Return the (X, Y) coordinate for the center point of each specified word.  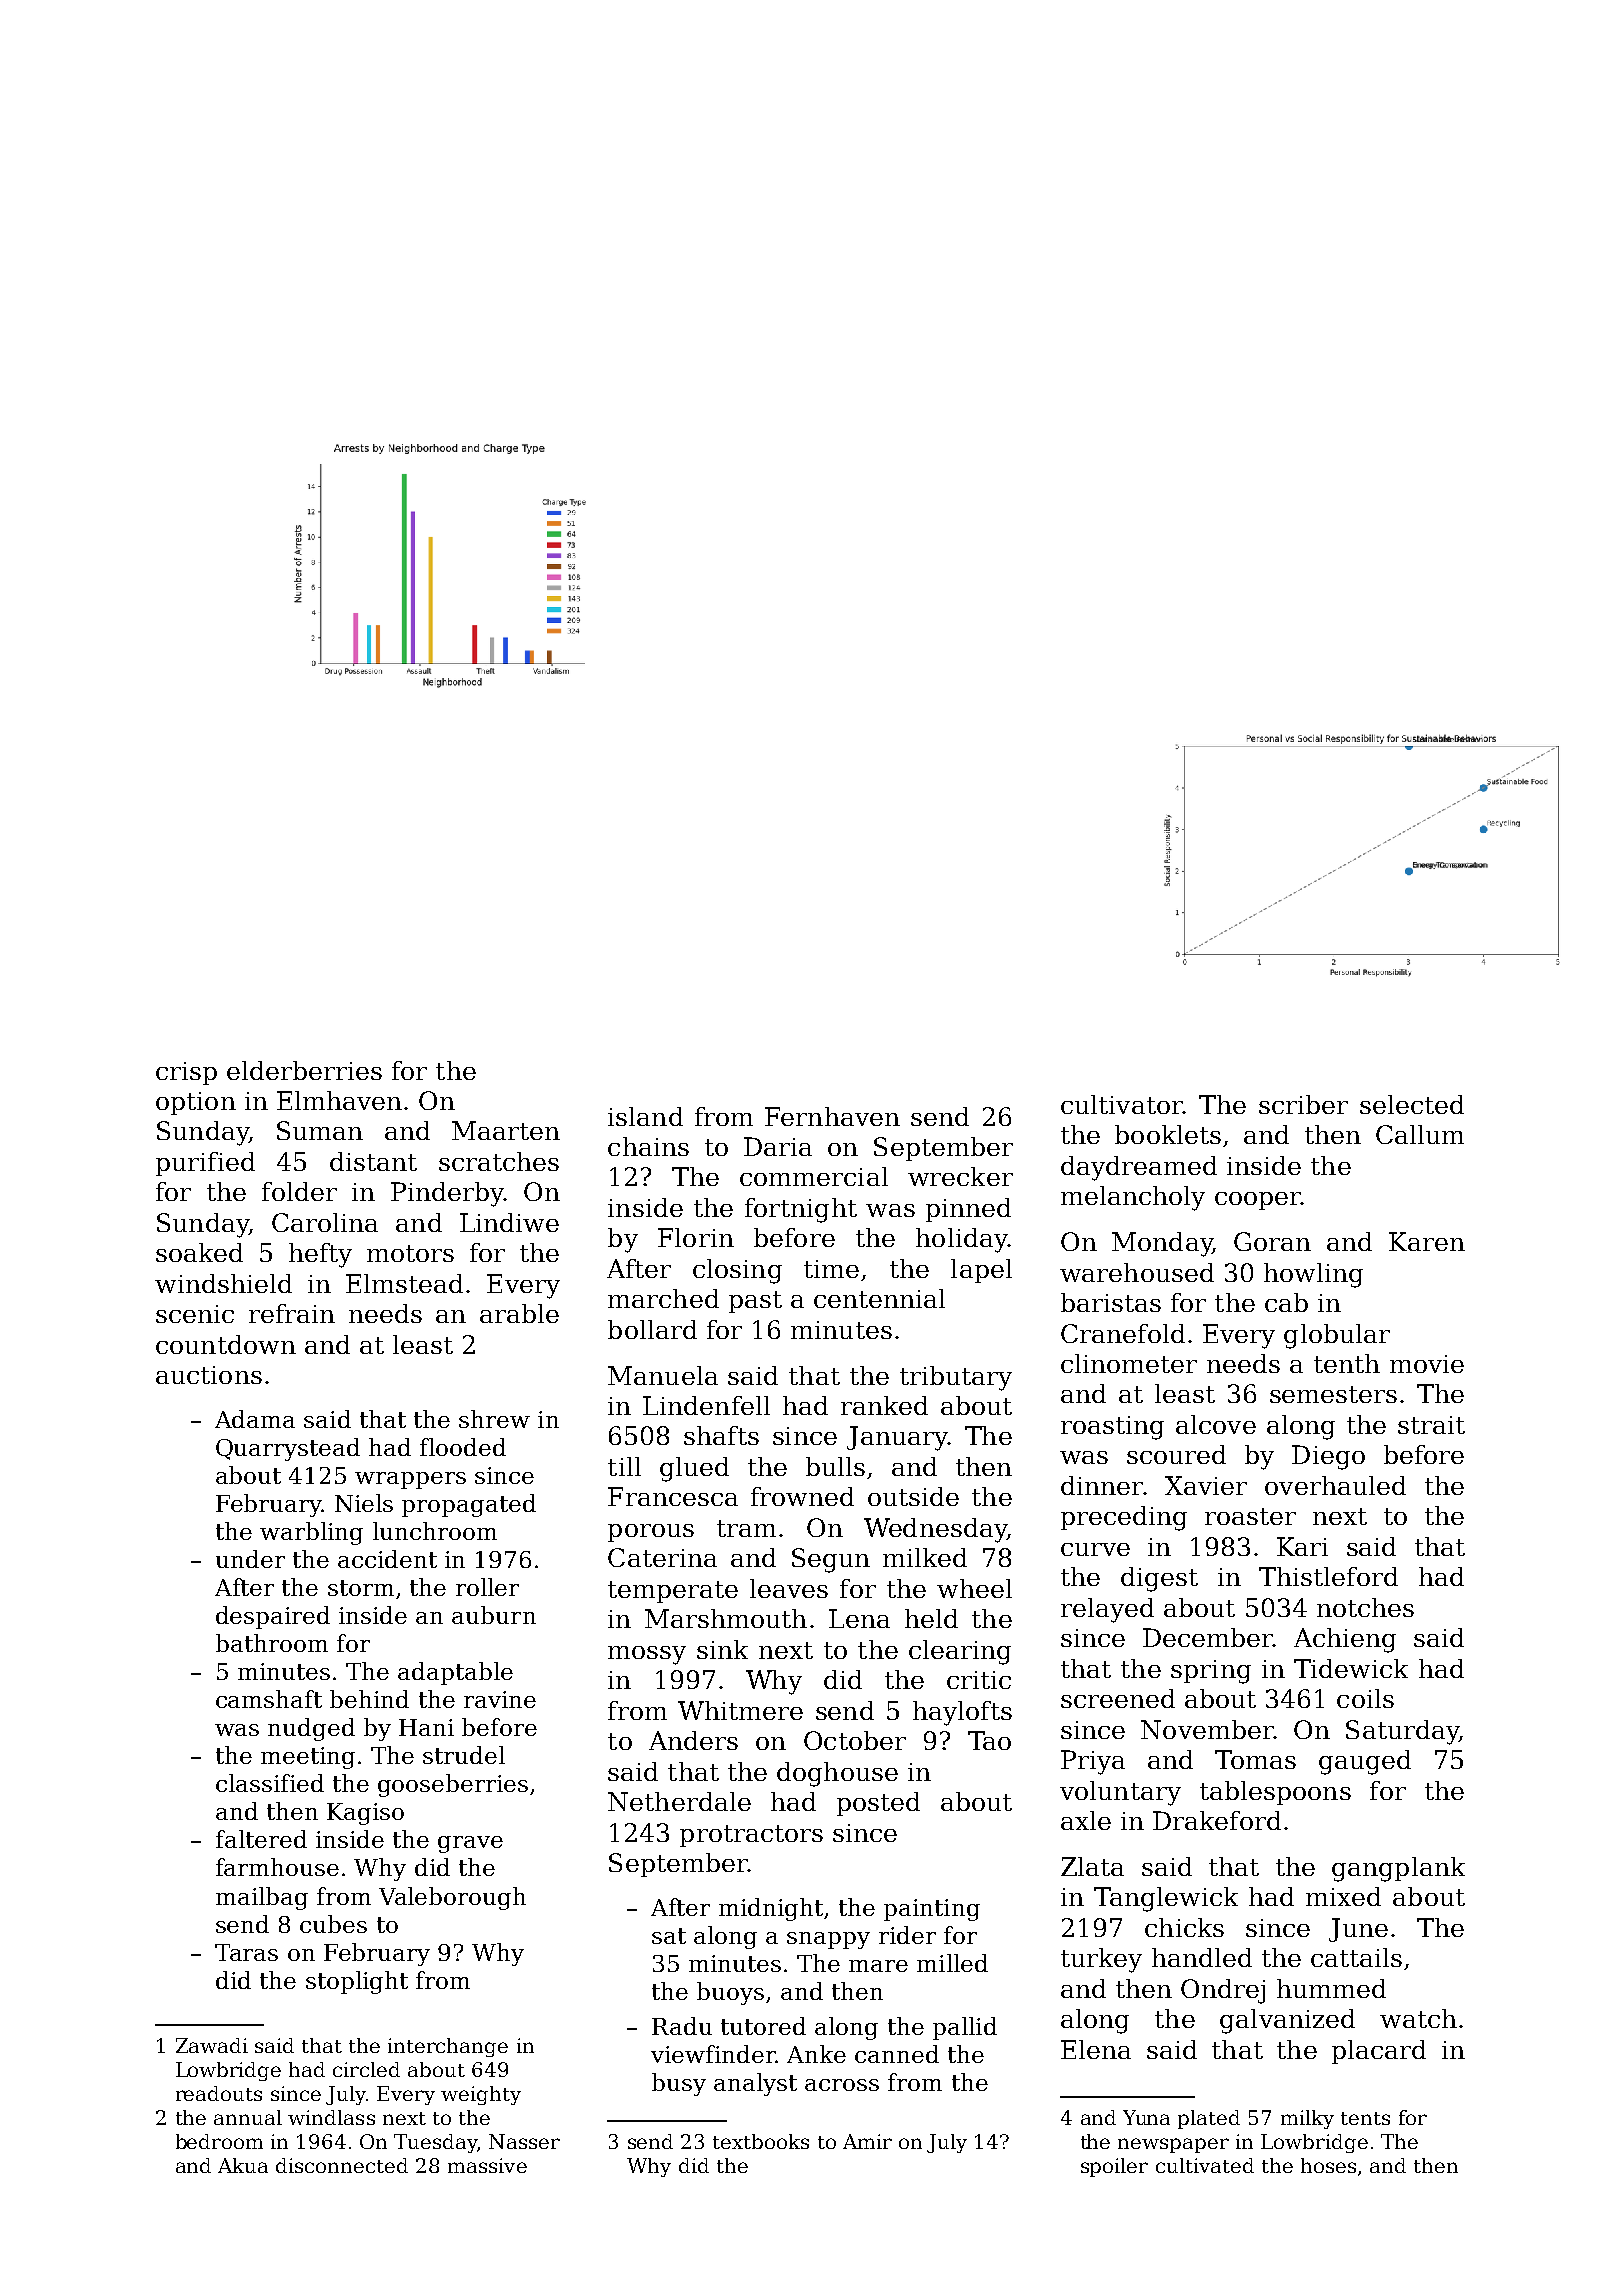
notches (1365, 1607)
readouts (219, 2093)
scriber (1303, 1104)
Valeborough (452, 1898)
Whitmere (740, 1710)
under (250, 1559)
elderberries (304, 1070)
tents (1365, 2118)
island (645, 1116)
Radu (682, 2026)
